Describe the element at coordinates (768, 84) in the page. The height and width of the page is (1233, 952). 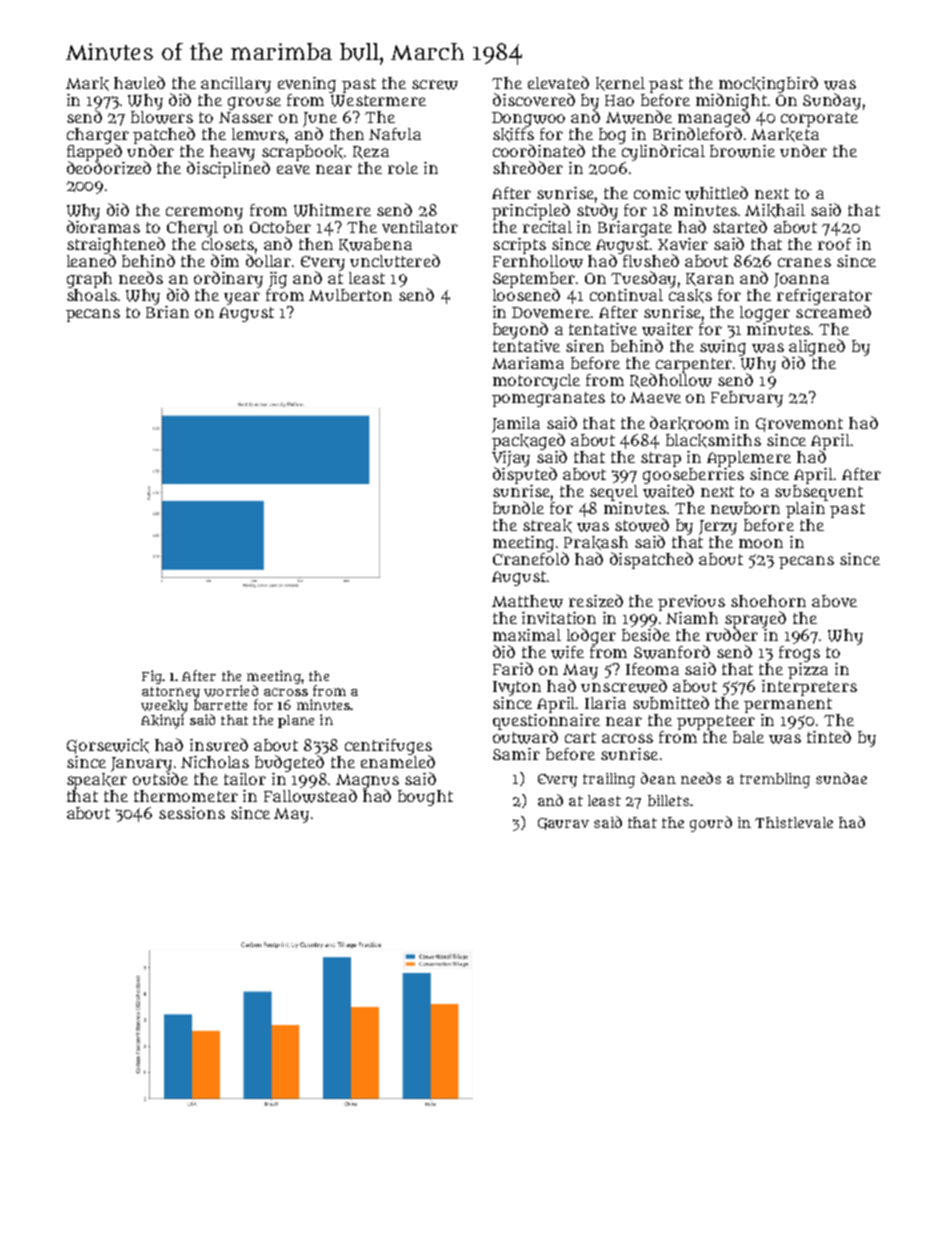
I see `mockingbird` at that location.
